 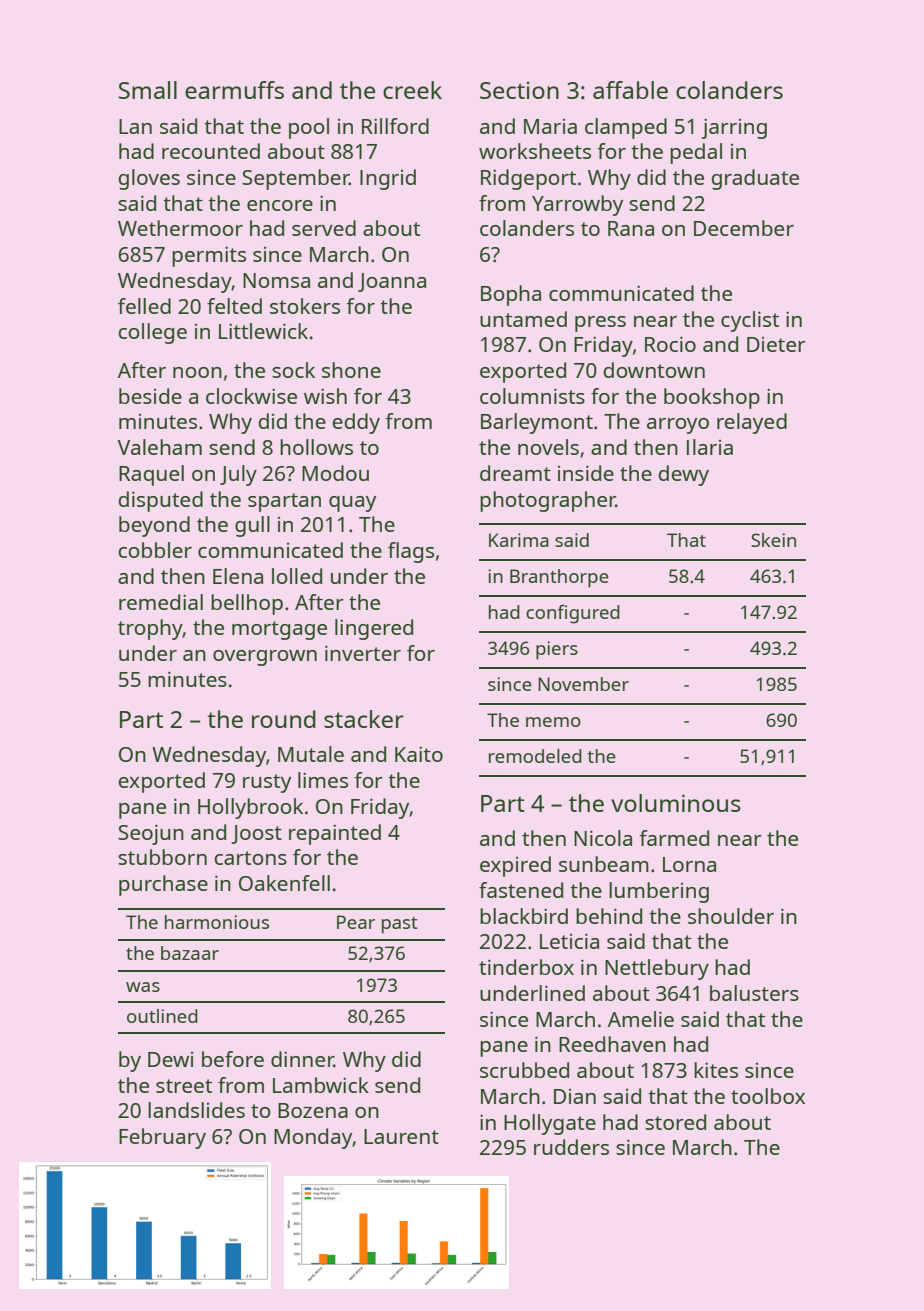 What do you see at coordinates (401, 1136) in the page?
I see `Laurent` at bounding box center [401, 1136].
